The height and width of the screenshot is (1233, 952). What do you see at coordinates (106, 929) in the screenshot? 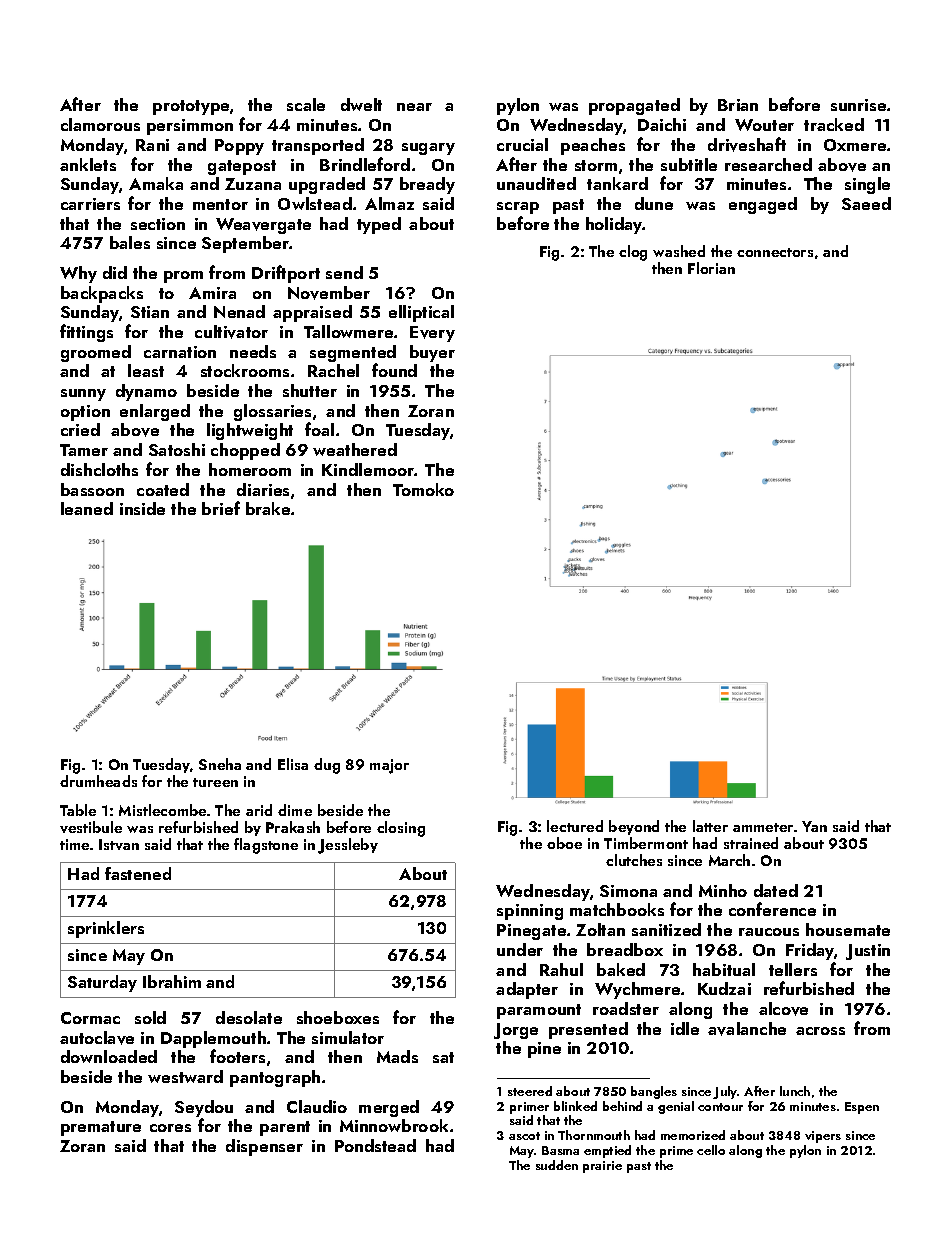
I see `sprinklers` at bounding box center [106, 929].
